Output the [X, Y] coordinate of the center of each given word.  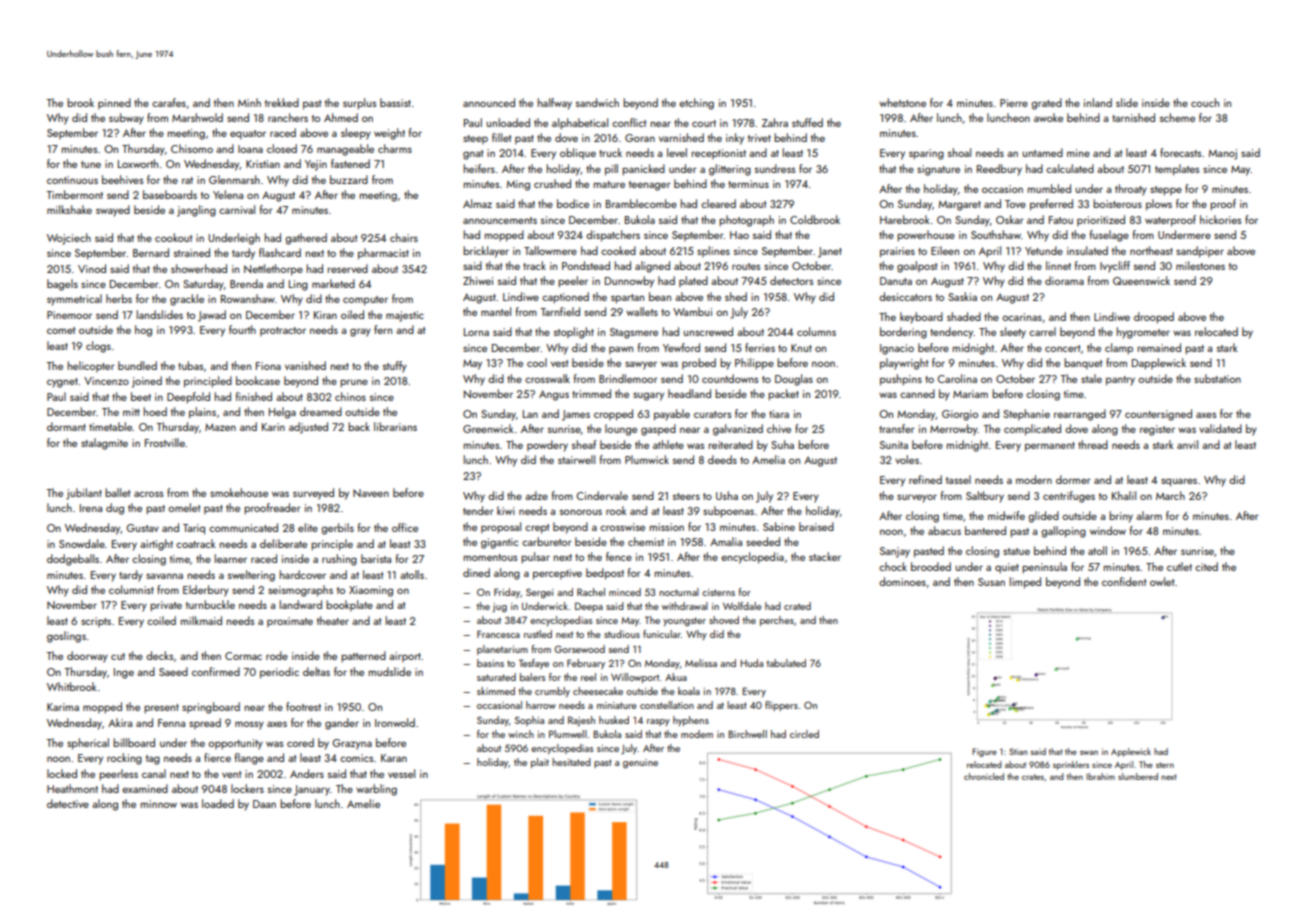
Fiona [268, 366]
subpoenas [728, 512]
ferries [760, 347]
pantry [1120, 381]
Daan [264, 804]
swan [1089, 752]
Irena [91, 508]
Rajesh [581, 721]
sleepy [356, 134]
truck [610, 152]
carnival [237, 209]
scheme [1177, 117]
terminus [748, 184]
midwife [1006, 515]
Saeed [173, 671]
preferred [1051, 205]
